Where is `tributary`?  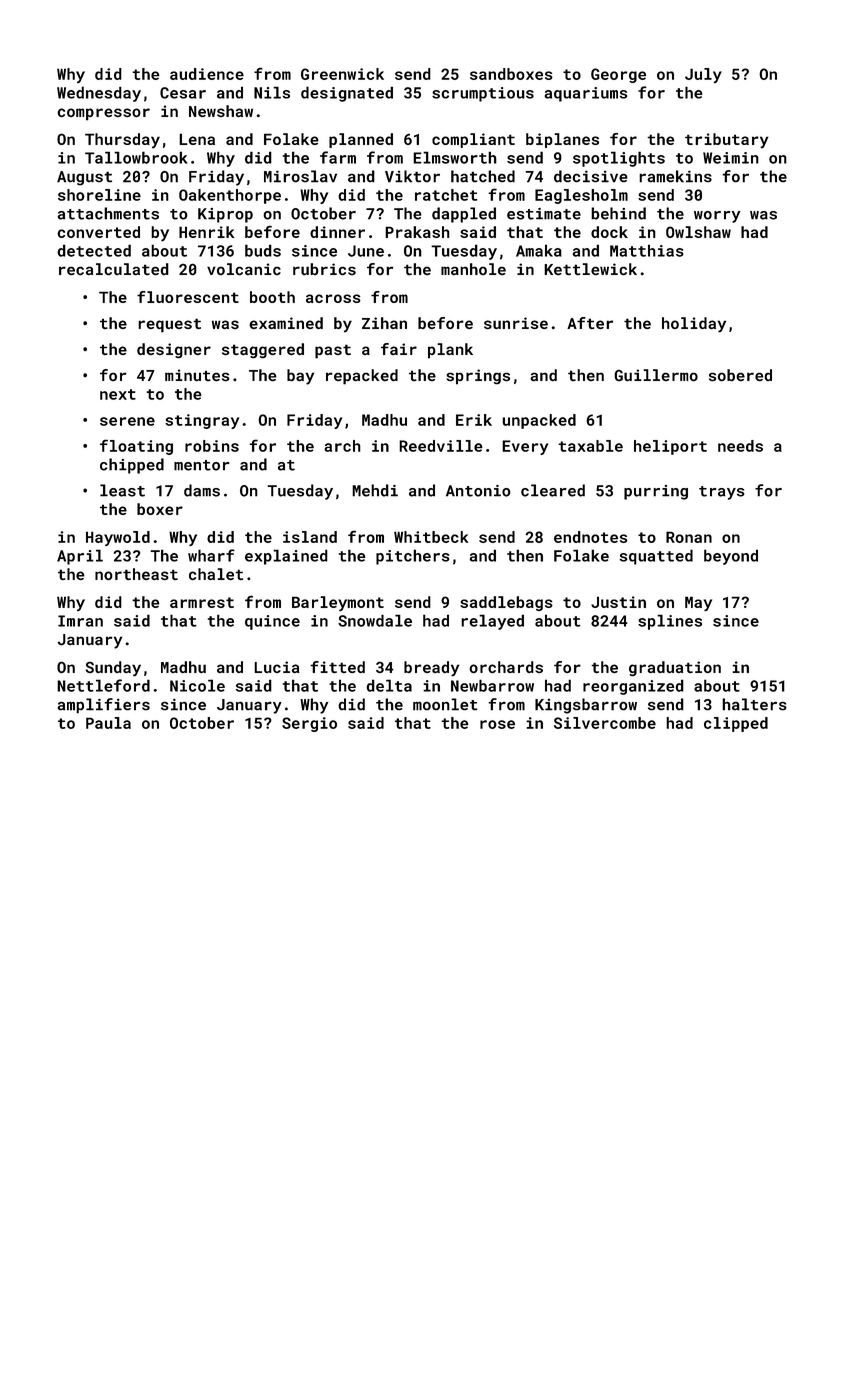 tributary is located at coordinates (727, 140).
